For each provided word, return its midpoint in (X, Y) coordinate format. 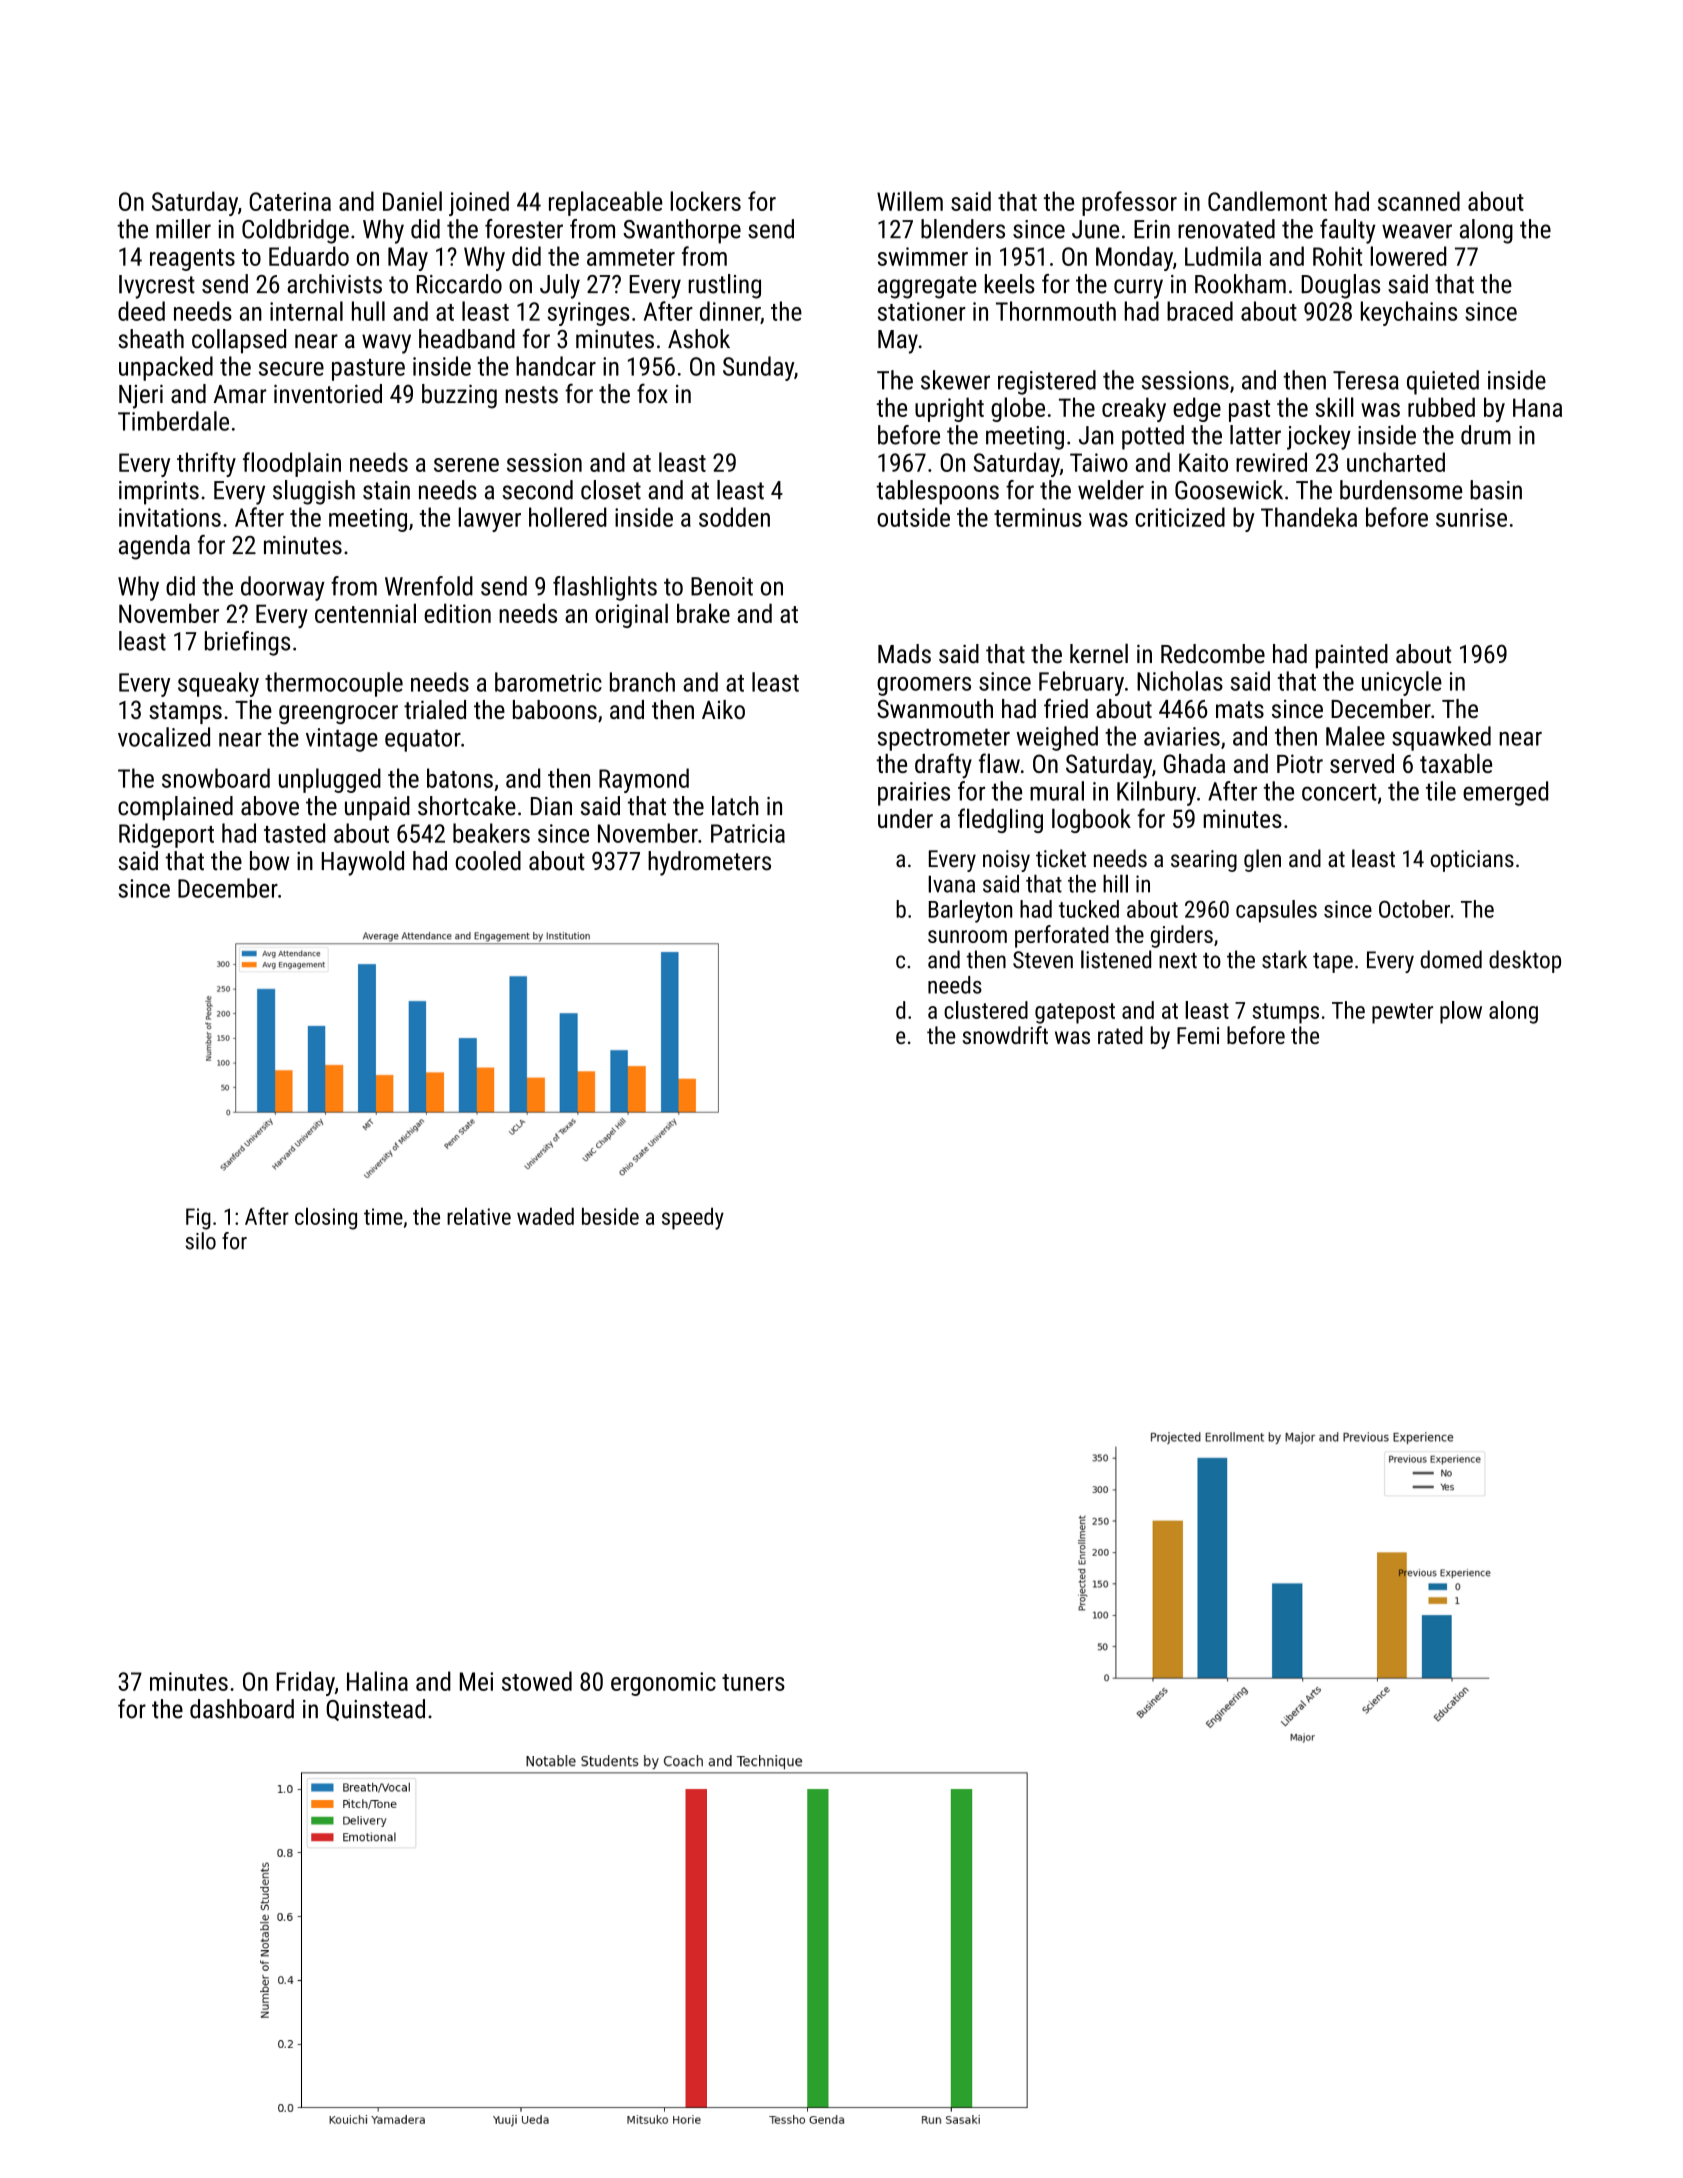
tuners (753, 1682)
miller (183, 229)
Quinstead (375, 1710)
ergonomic (663, 1684)
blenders (963, 229)
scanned (1419, 201)
